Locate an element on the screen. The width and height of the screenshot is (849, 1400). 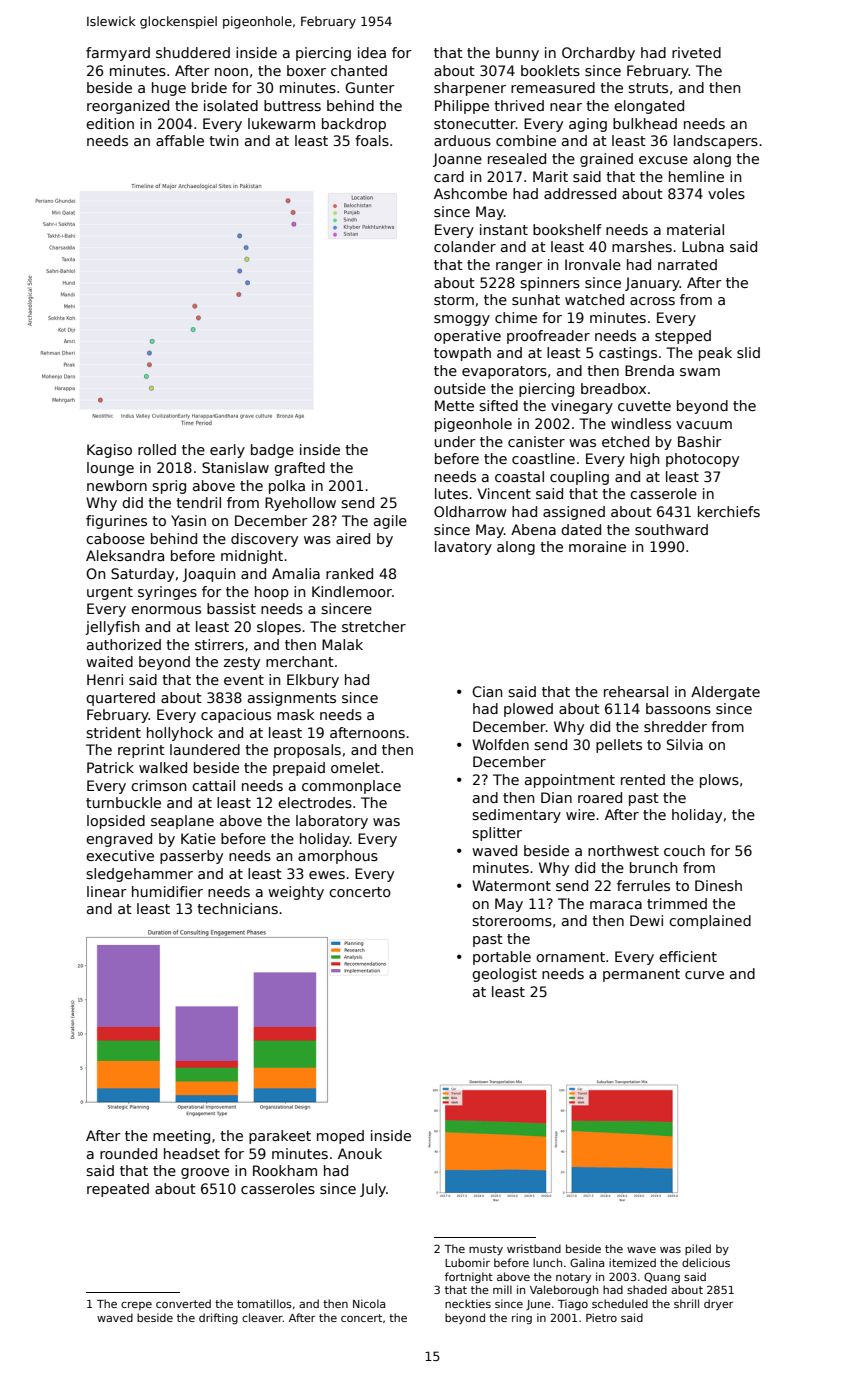
trimmed is located at coordinates (677, 903).
